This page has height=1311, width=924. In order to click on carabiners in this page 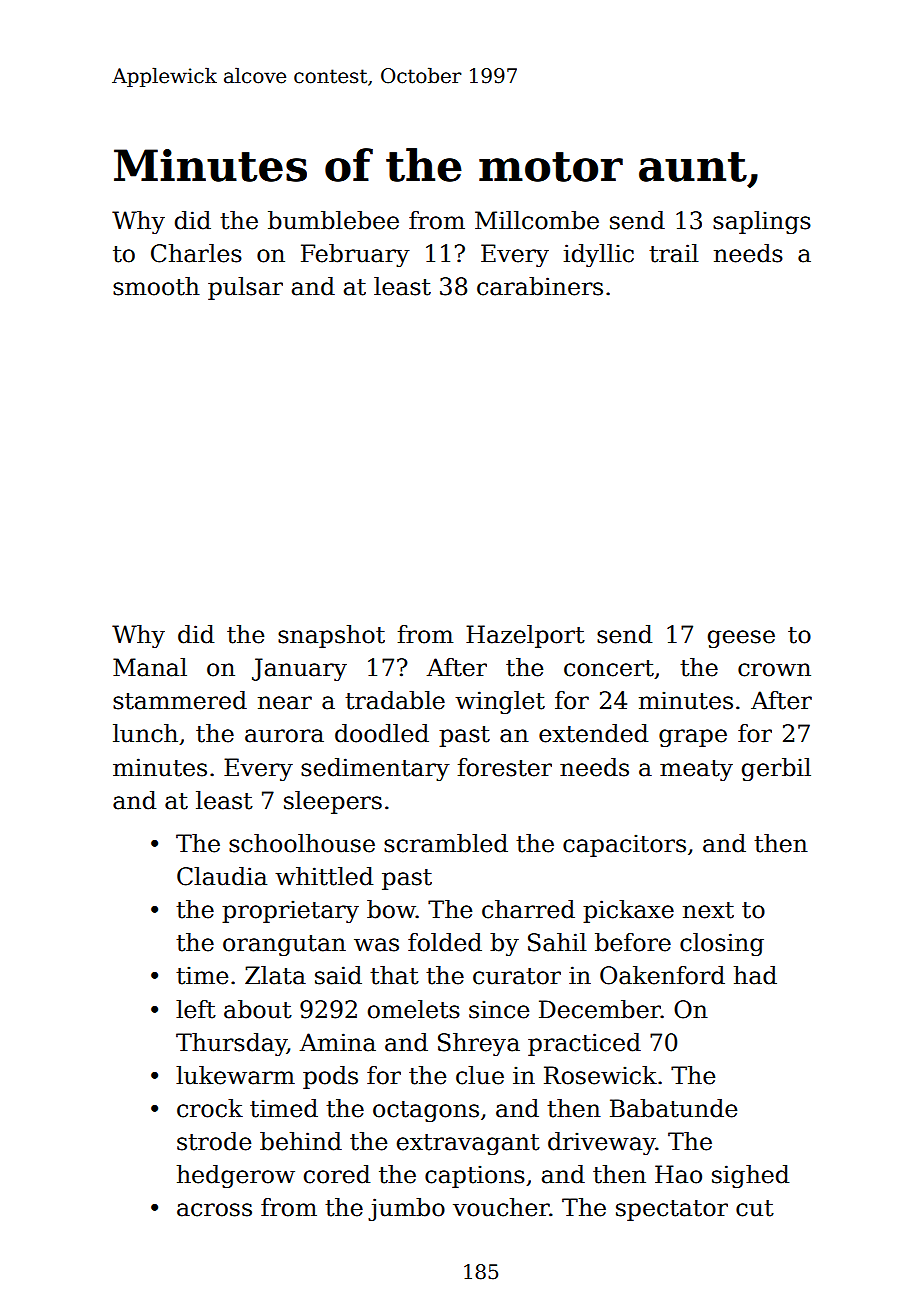, I will do `click(540, 286)`.
